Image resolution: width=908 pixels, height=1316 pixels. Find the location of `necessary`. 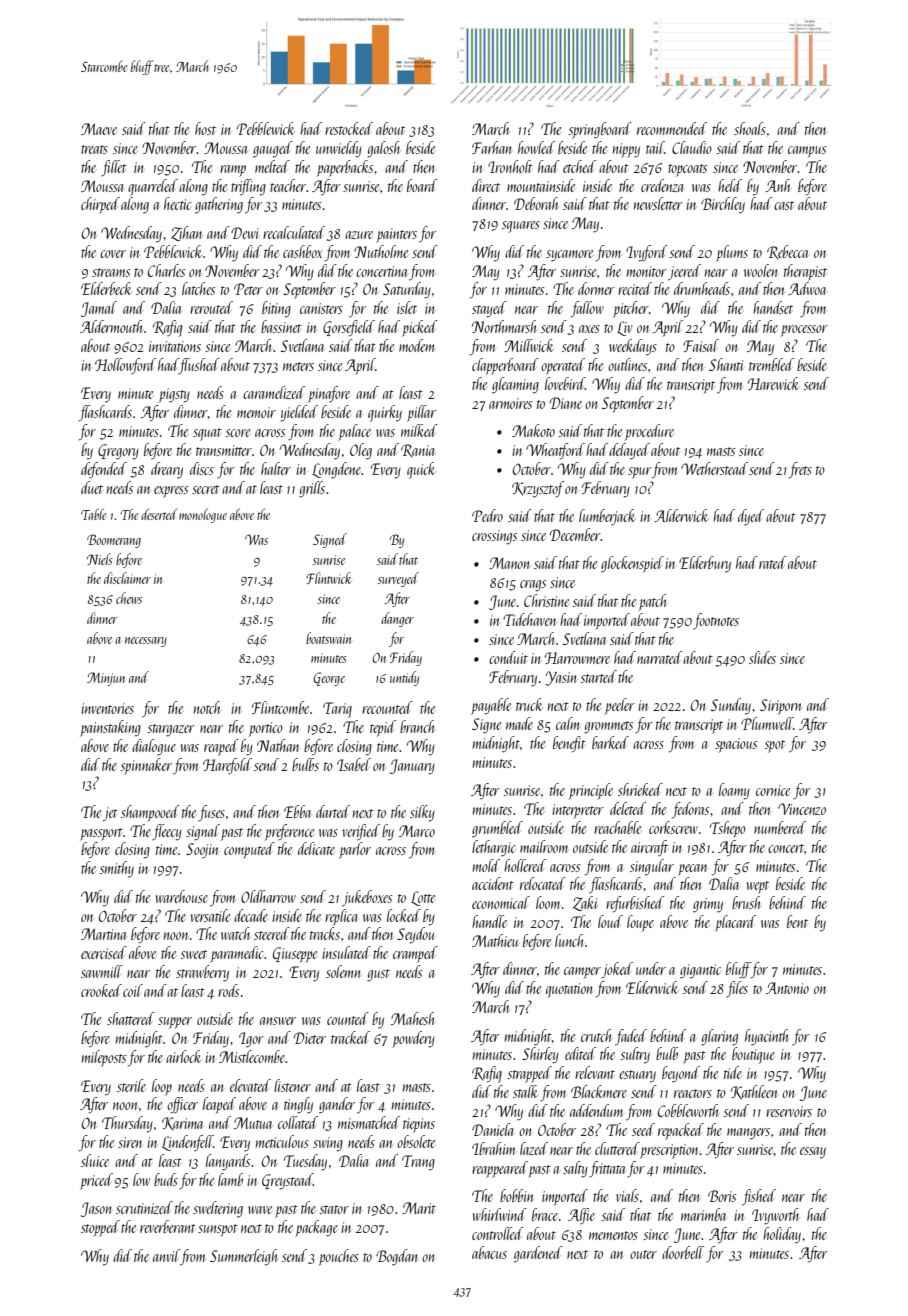

necessary is located at coordinates (146, 642).
